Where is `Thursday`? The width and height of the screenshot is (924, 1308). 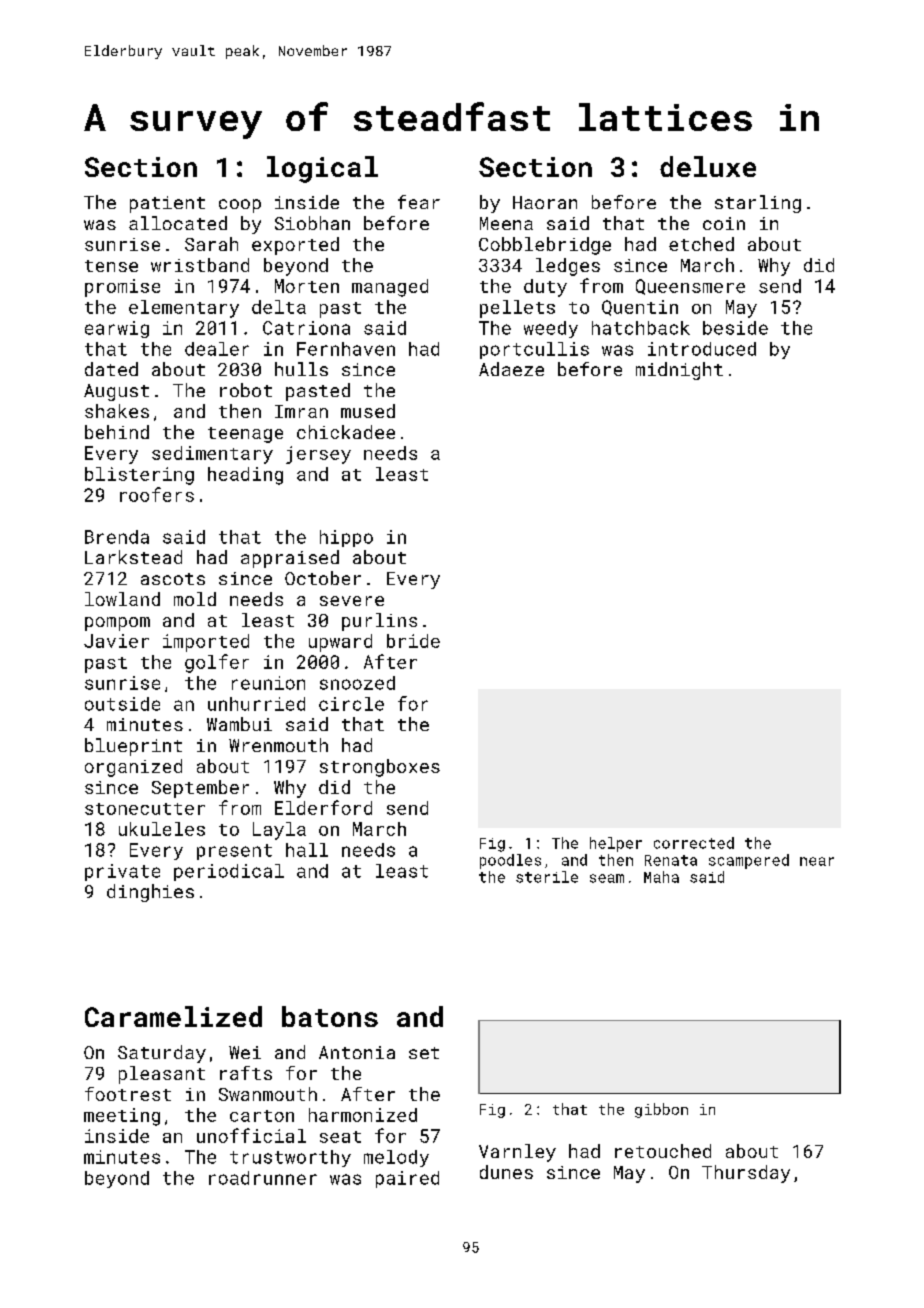 Thursday is located at coordinates (746, 1174).
